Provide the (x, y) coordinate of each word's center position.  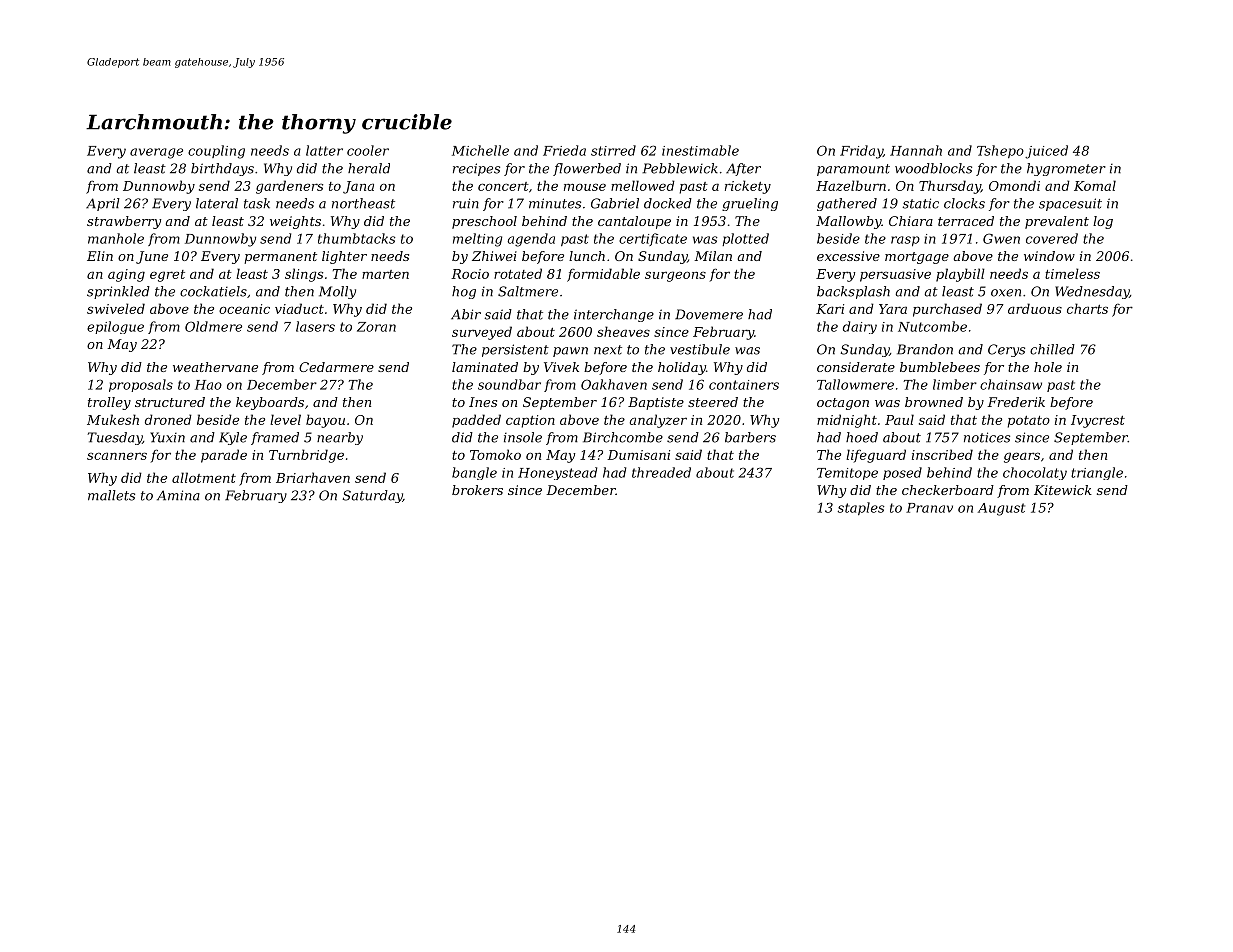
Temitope (847, 474)
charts (1087, 308)
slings (304, 275)
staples (861, 508)
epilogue (115, 327)
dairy (860, 327)
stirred (613, 150)
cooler (368, 150)
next (608, 350)
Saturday (372, 496)
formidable (603, 275)
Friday (861, 152)
